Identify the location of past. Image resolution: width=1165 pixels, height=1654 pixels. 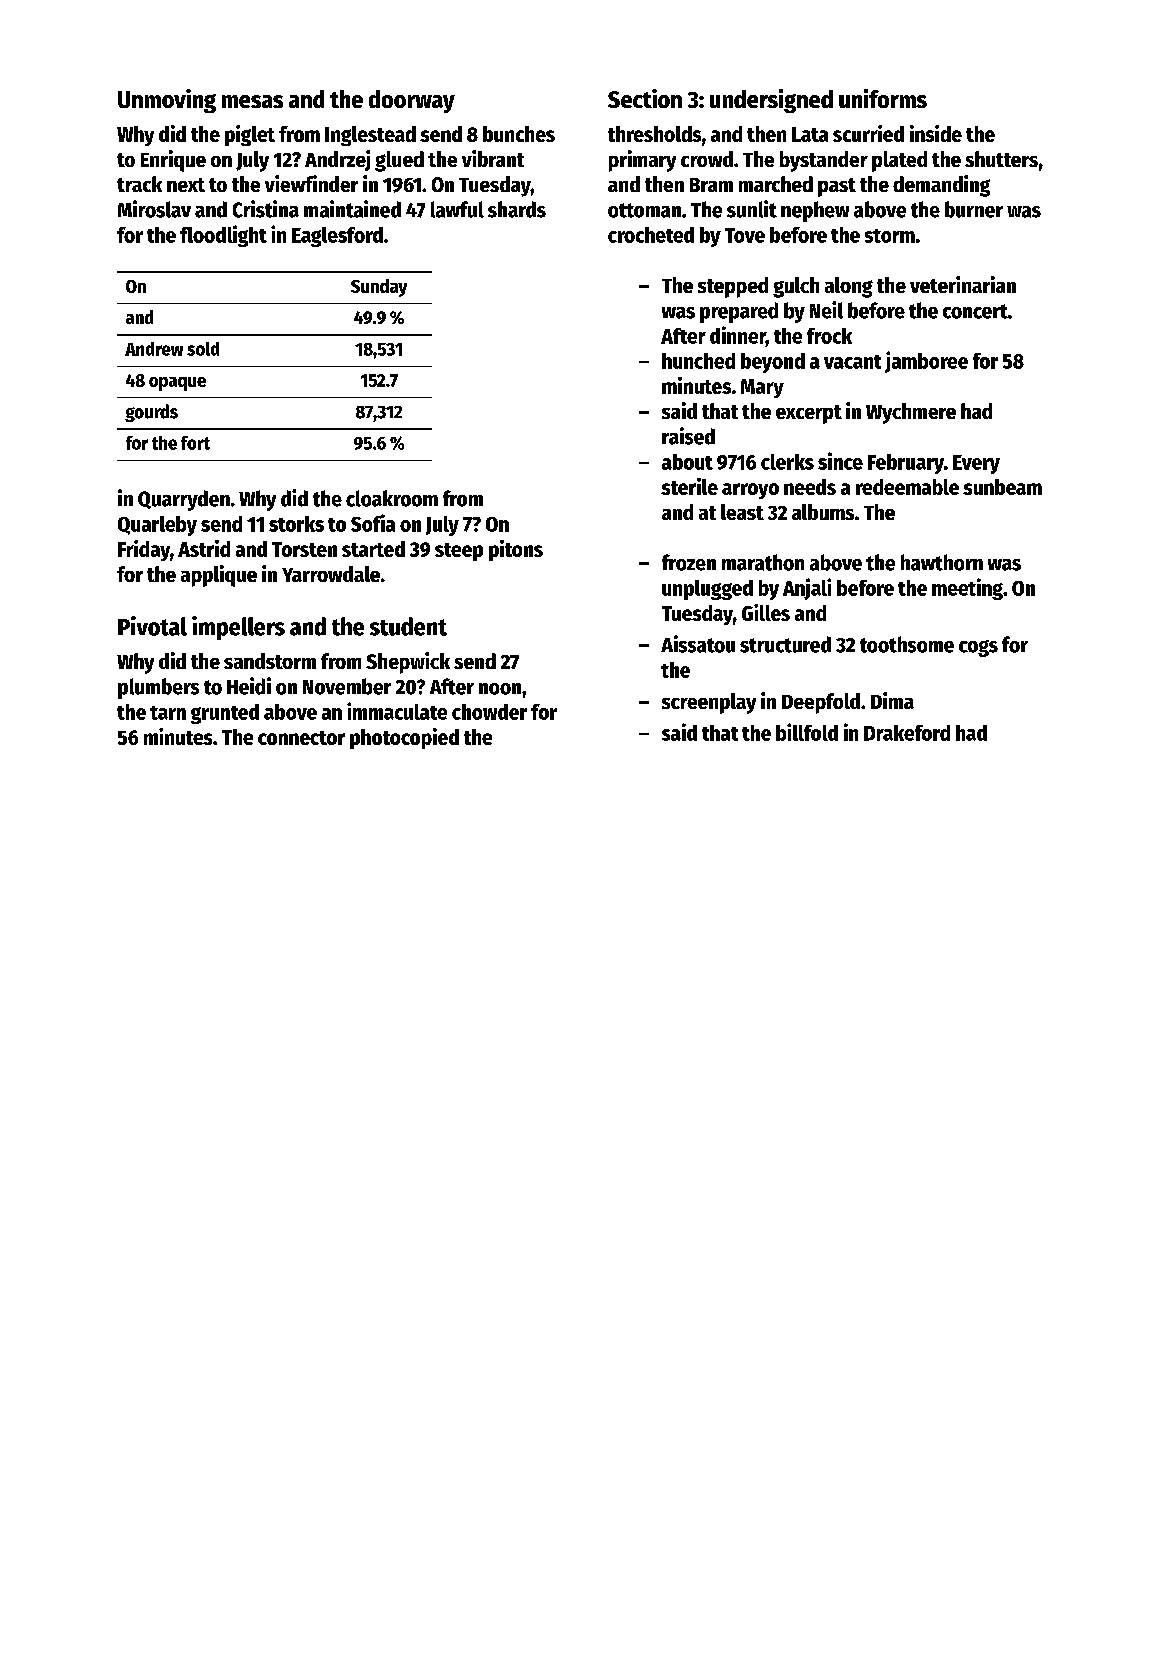
(837, 187).
